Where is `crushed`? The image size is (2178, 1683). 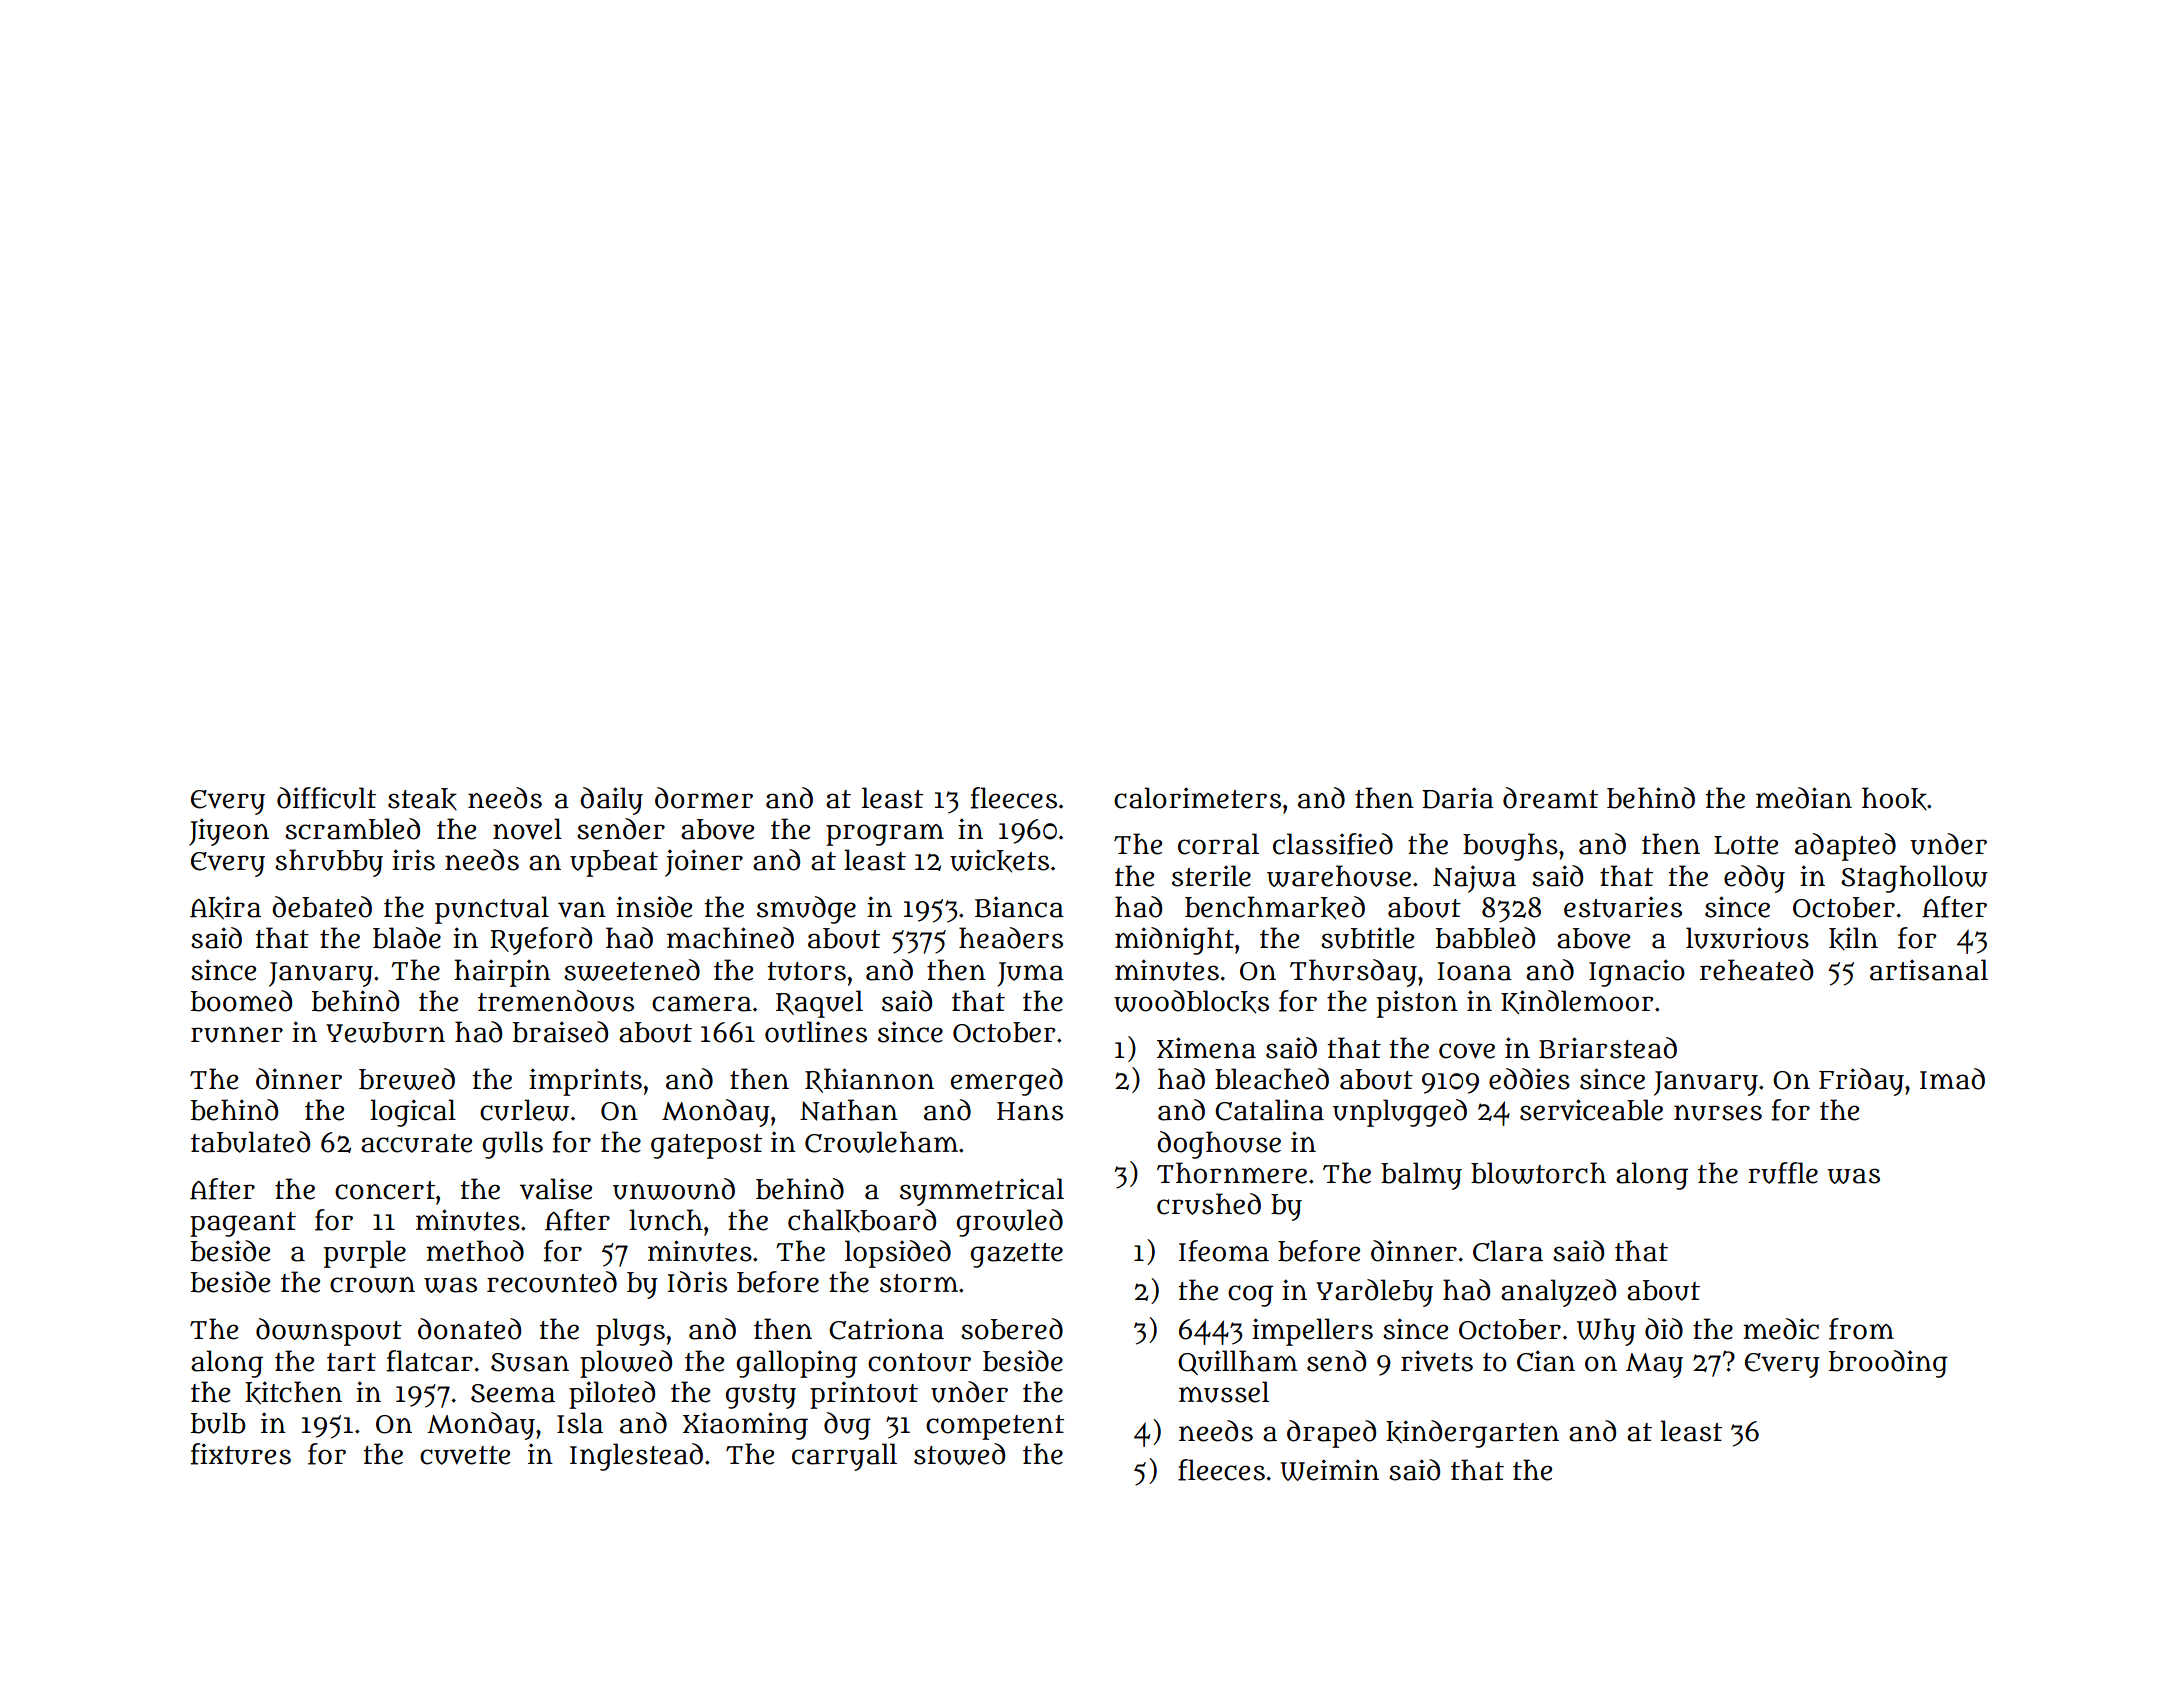
crushed is located at coordinates (1209, 1204).
